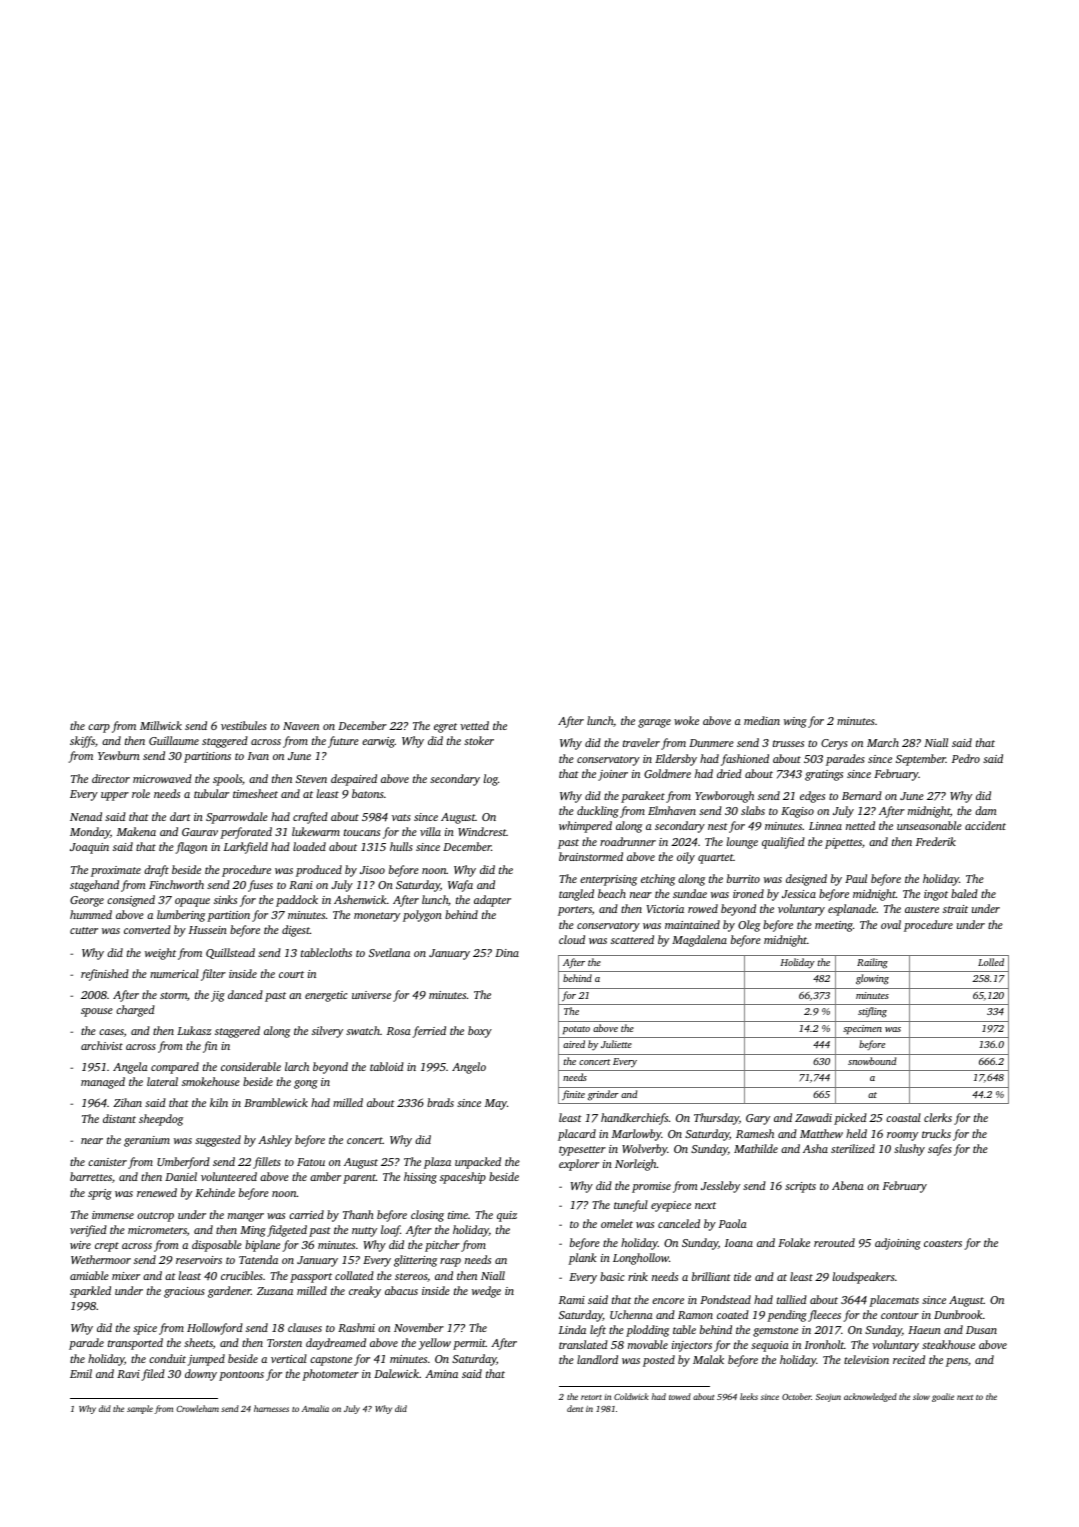 The height and width of the image is (1527, 1079). Describe the element at coordinates (140, 1409) in the image. I see `sample` at that location.
